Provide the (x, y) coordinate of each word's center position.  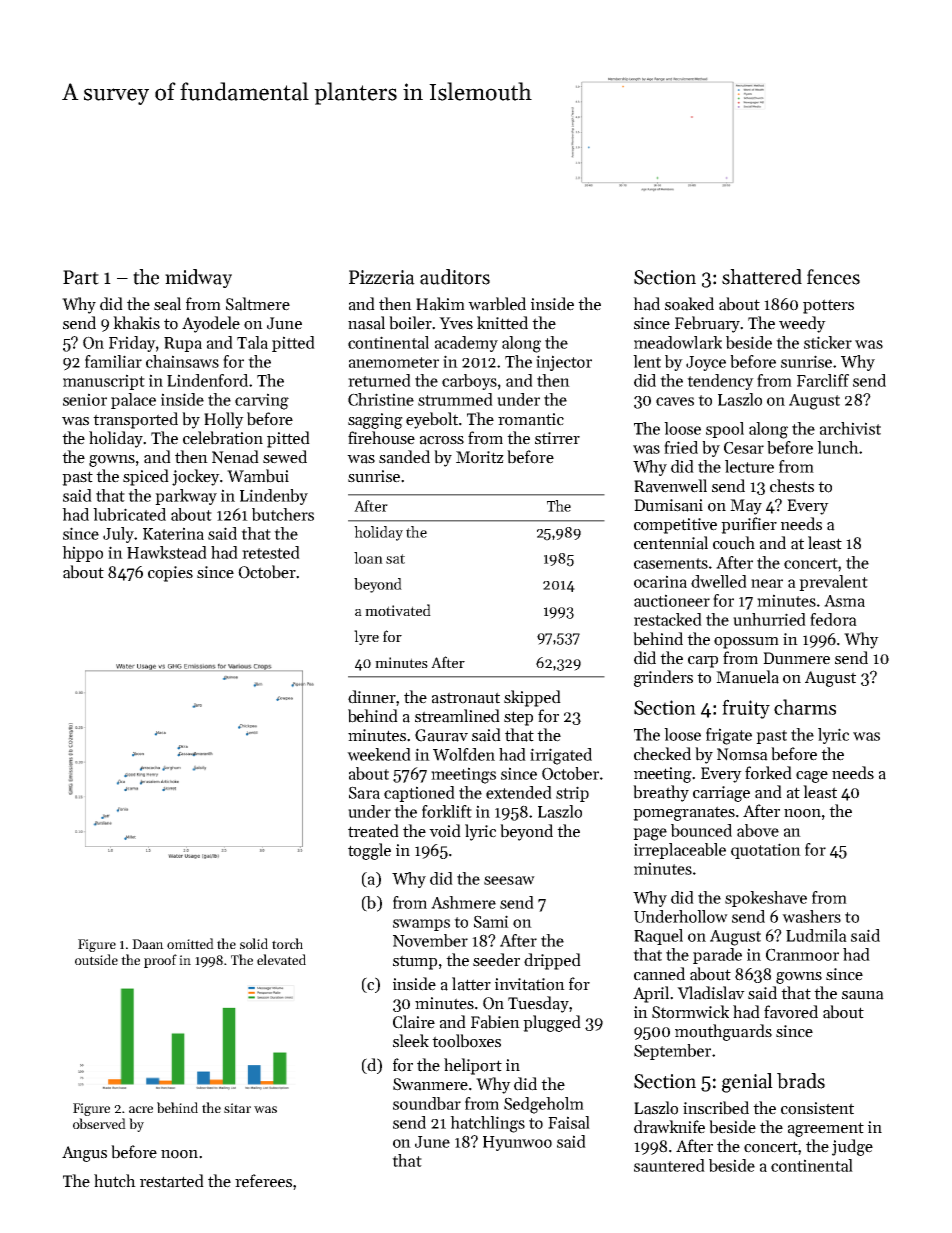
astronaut (466, 698)
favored (791, 1012)
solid (254, 943)
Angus (84, 1154)
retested (271, 552)
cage (812, 777)
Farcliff (823, 380)
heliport (473, 1066)
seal (167, 304)
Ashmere (463, 902)
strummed (455, 399)
